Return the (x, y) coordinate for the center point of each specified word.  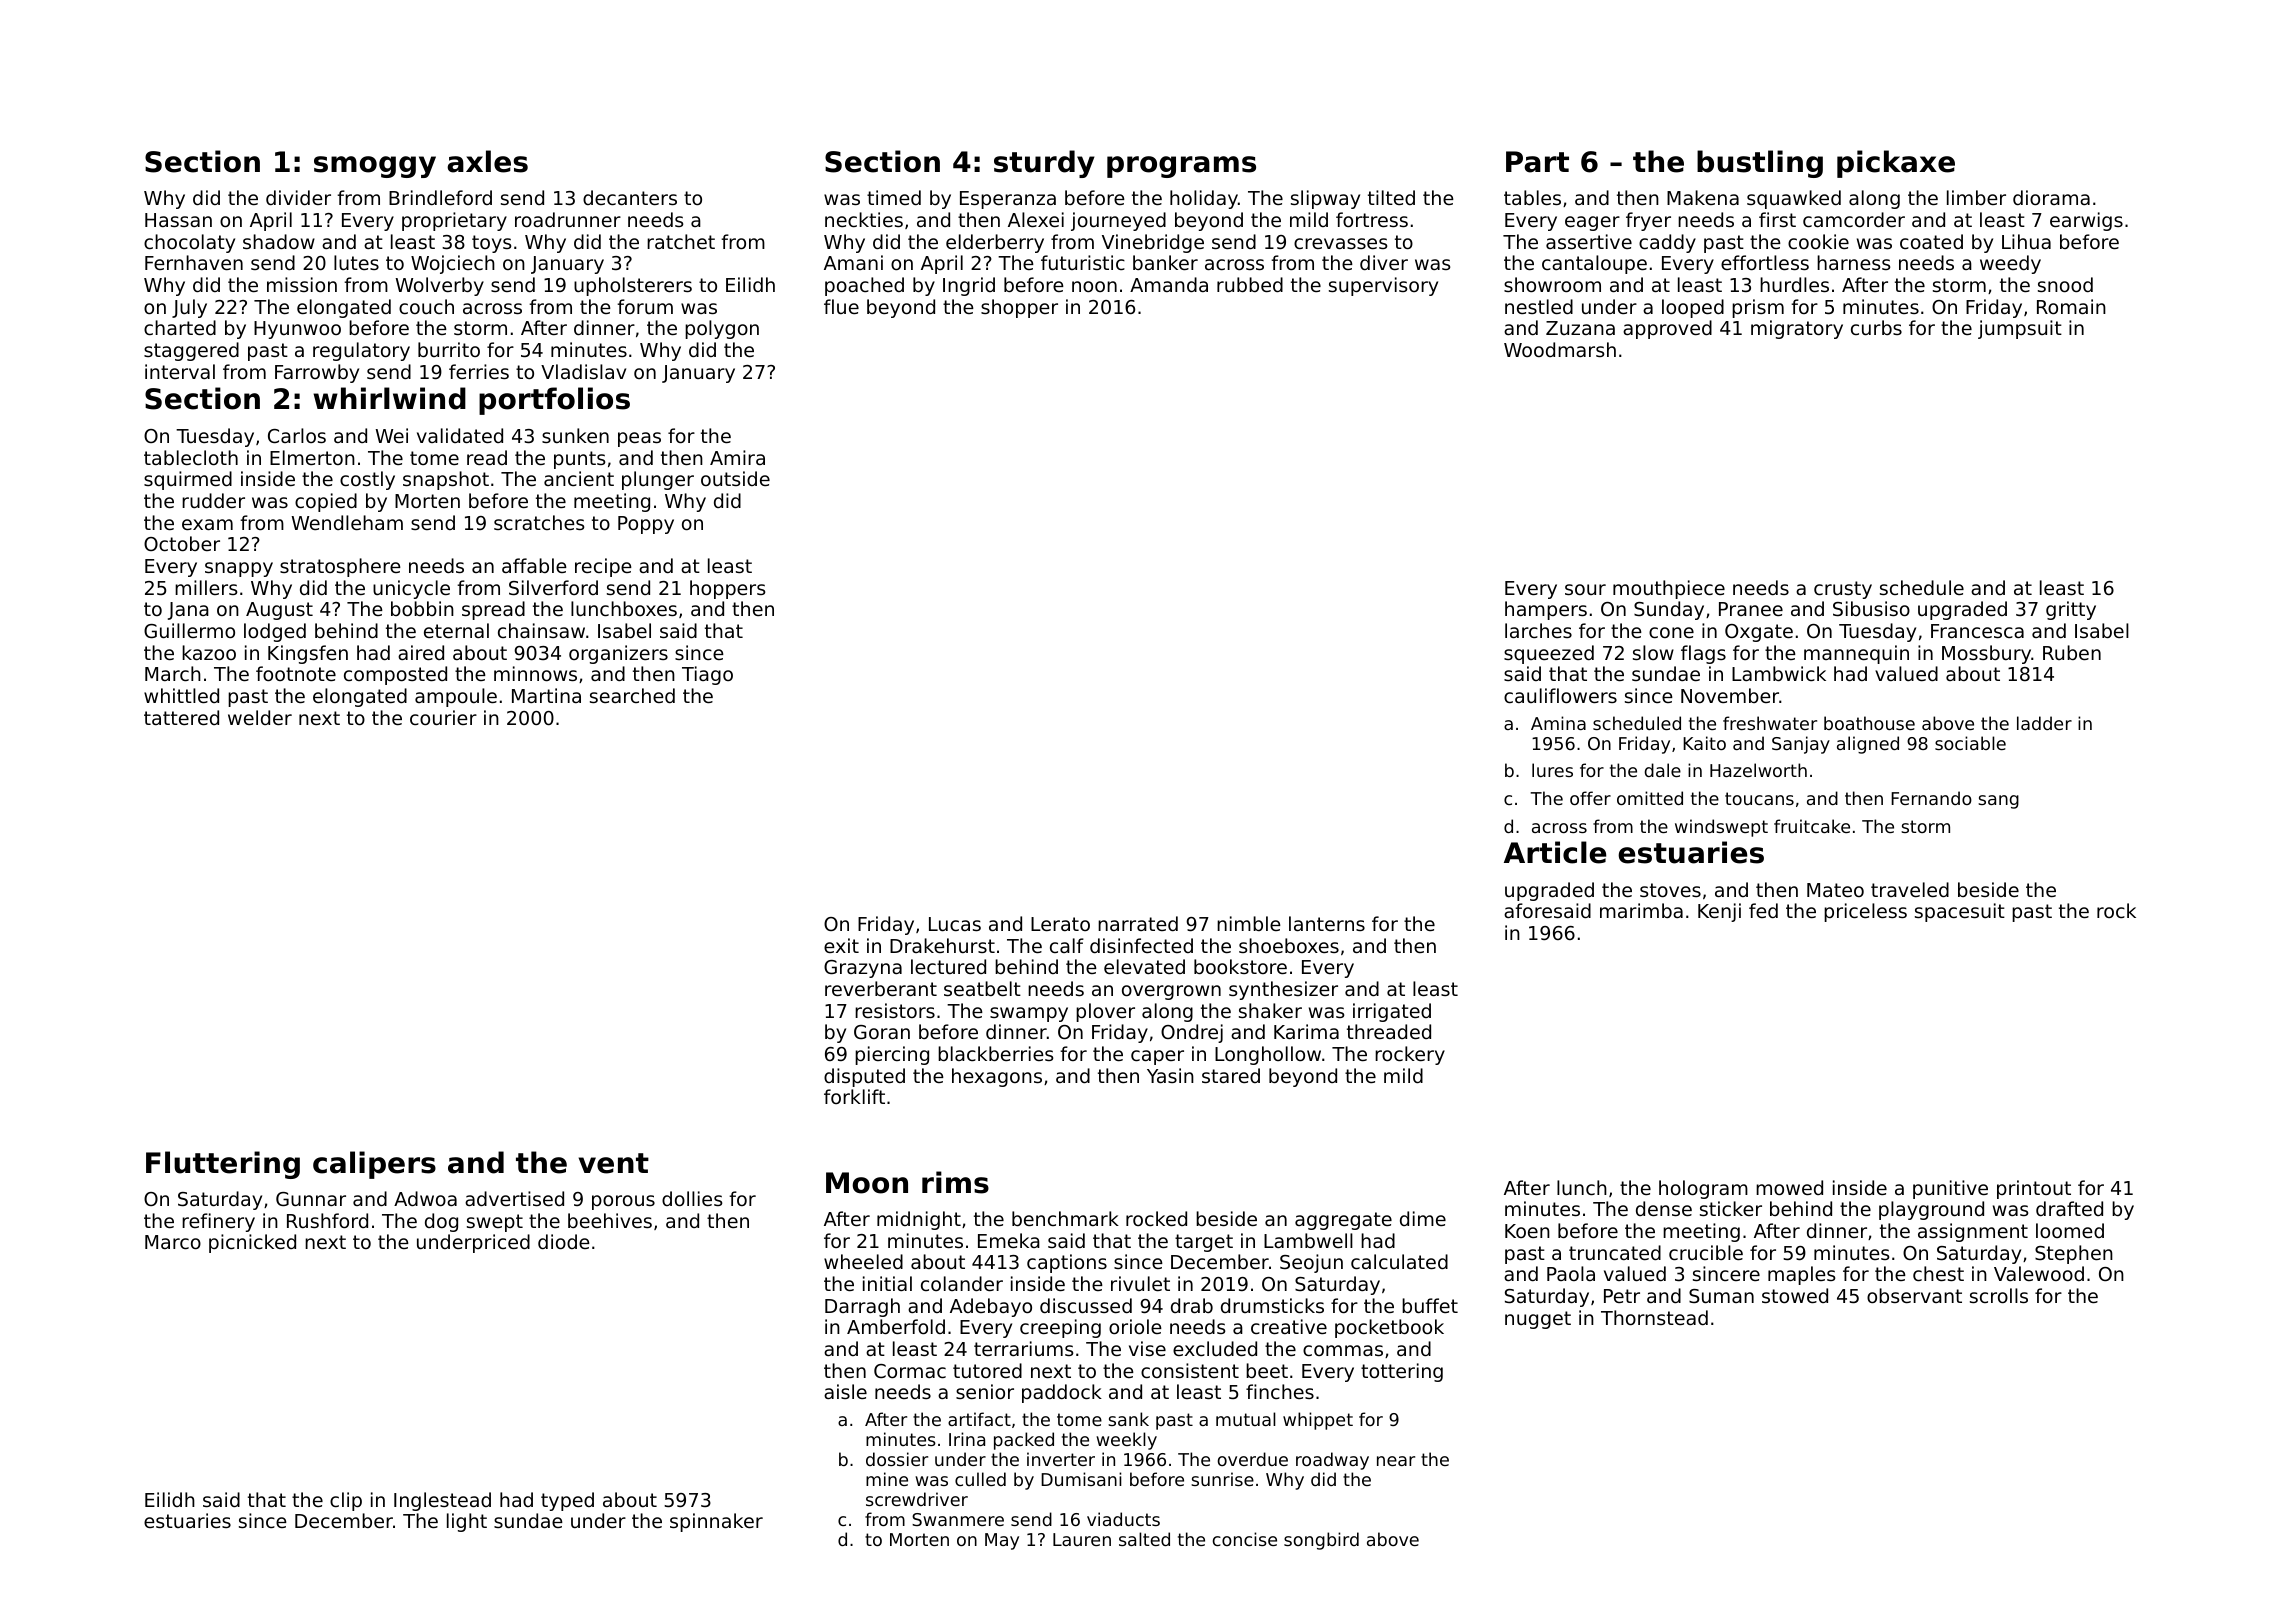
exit (841, 945)
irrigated (1392, 1012)
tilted (1391, 197)
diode (564, 1241)
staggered (191, 351)
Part (1537, 162)
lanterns (1327, 923)
